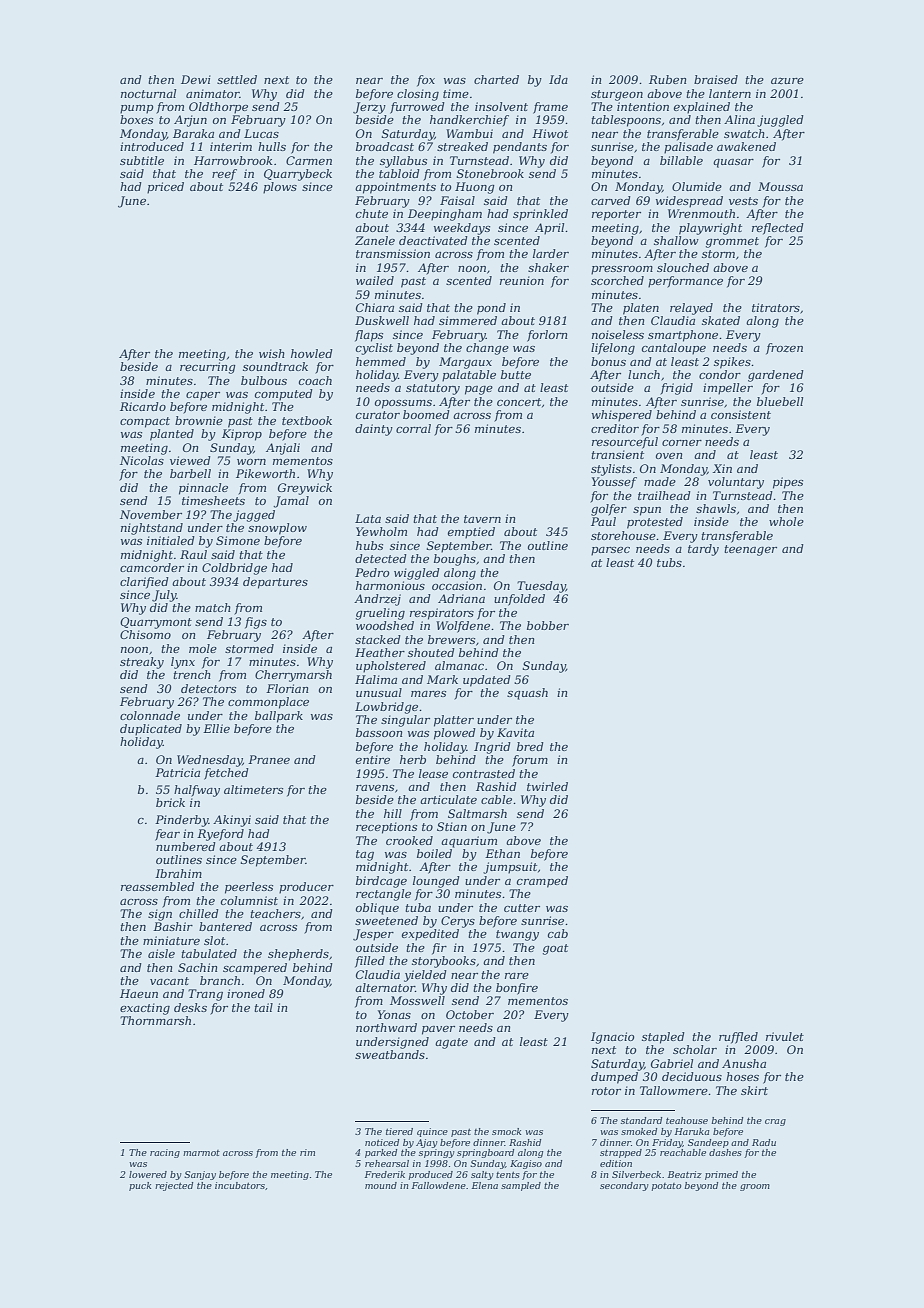 Image resolution: width=924 pixels, height=1308 pixels. Describe the element at coordinates (171, 940) in the screenshot. I see `miniature` at that location.
